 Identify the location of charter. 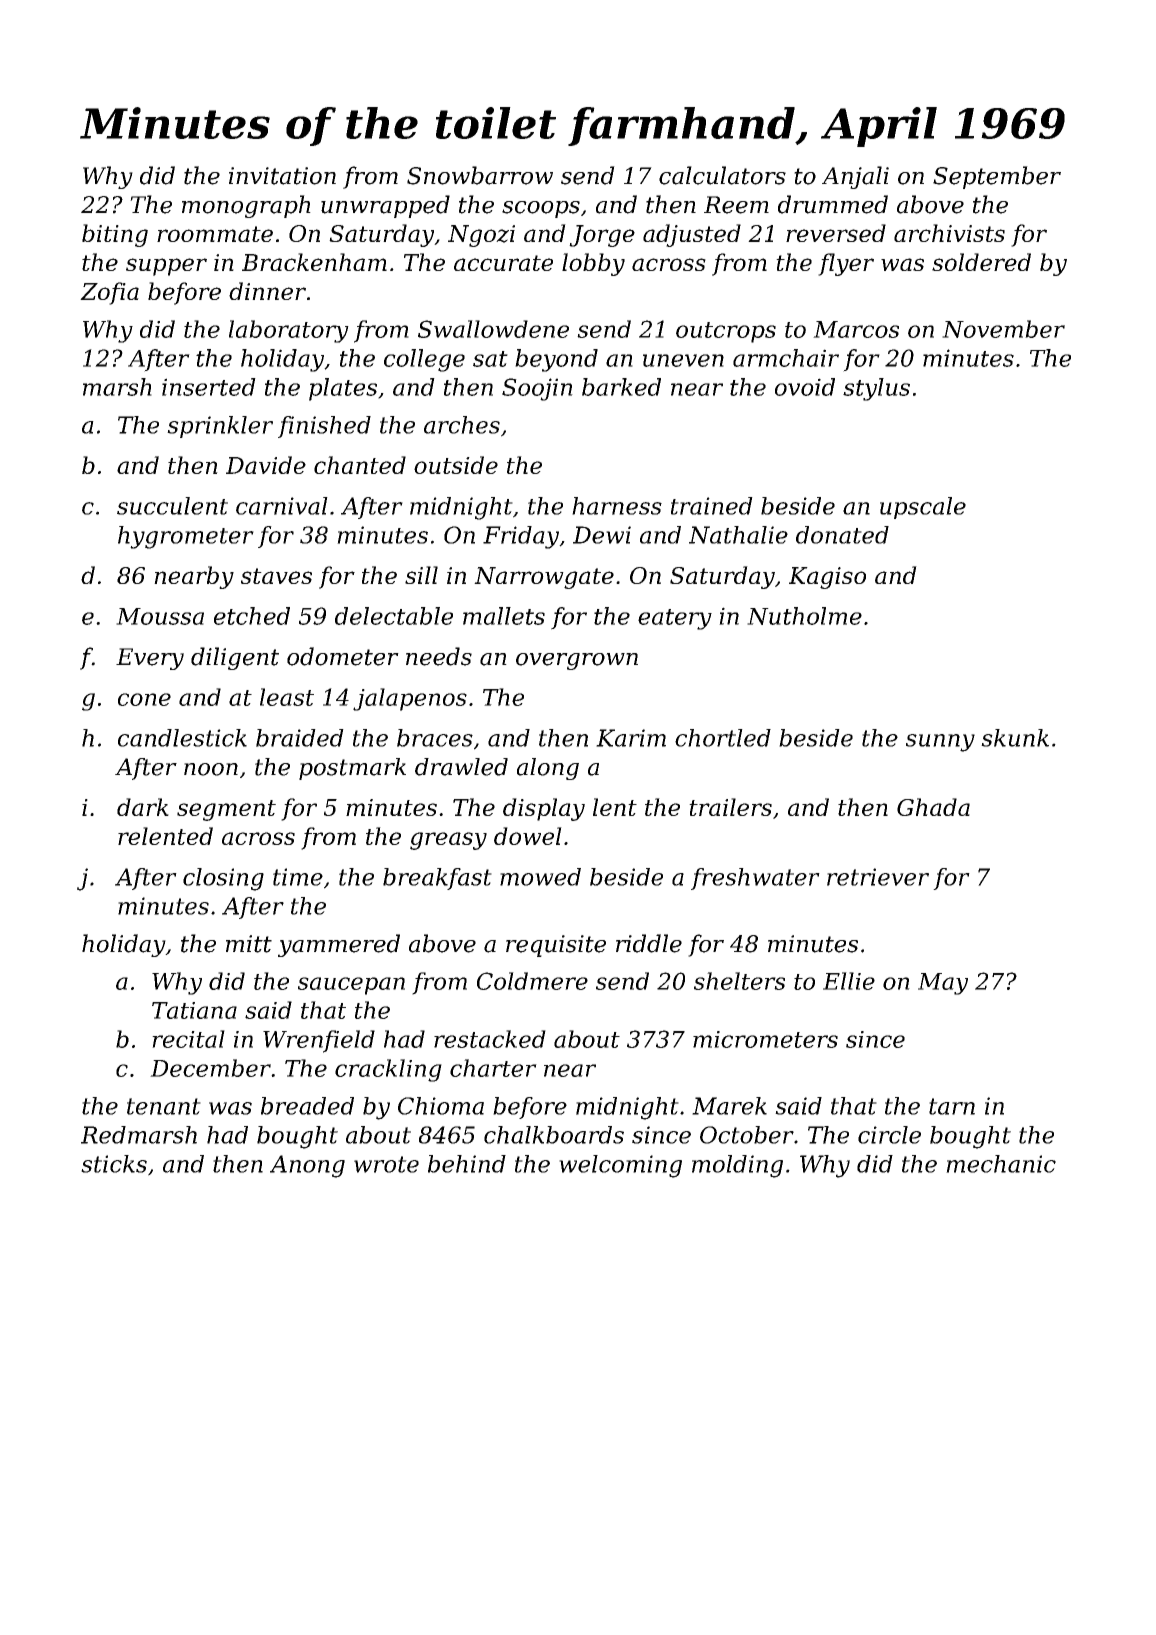
(493, 1068).
